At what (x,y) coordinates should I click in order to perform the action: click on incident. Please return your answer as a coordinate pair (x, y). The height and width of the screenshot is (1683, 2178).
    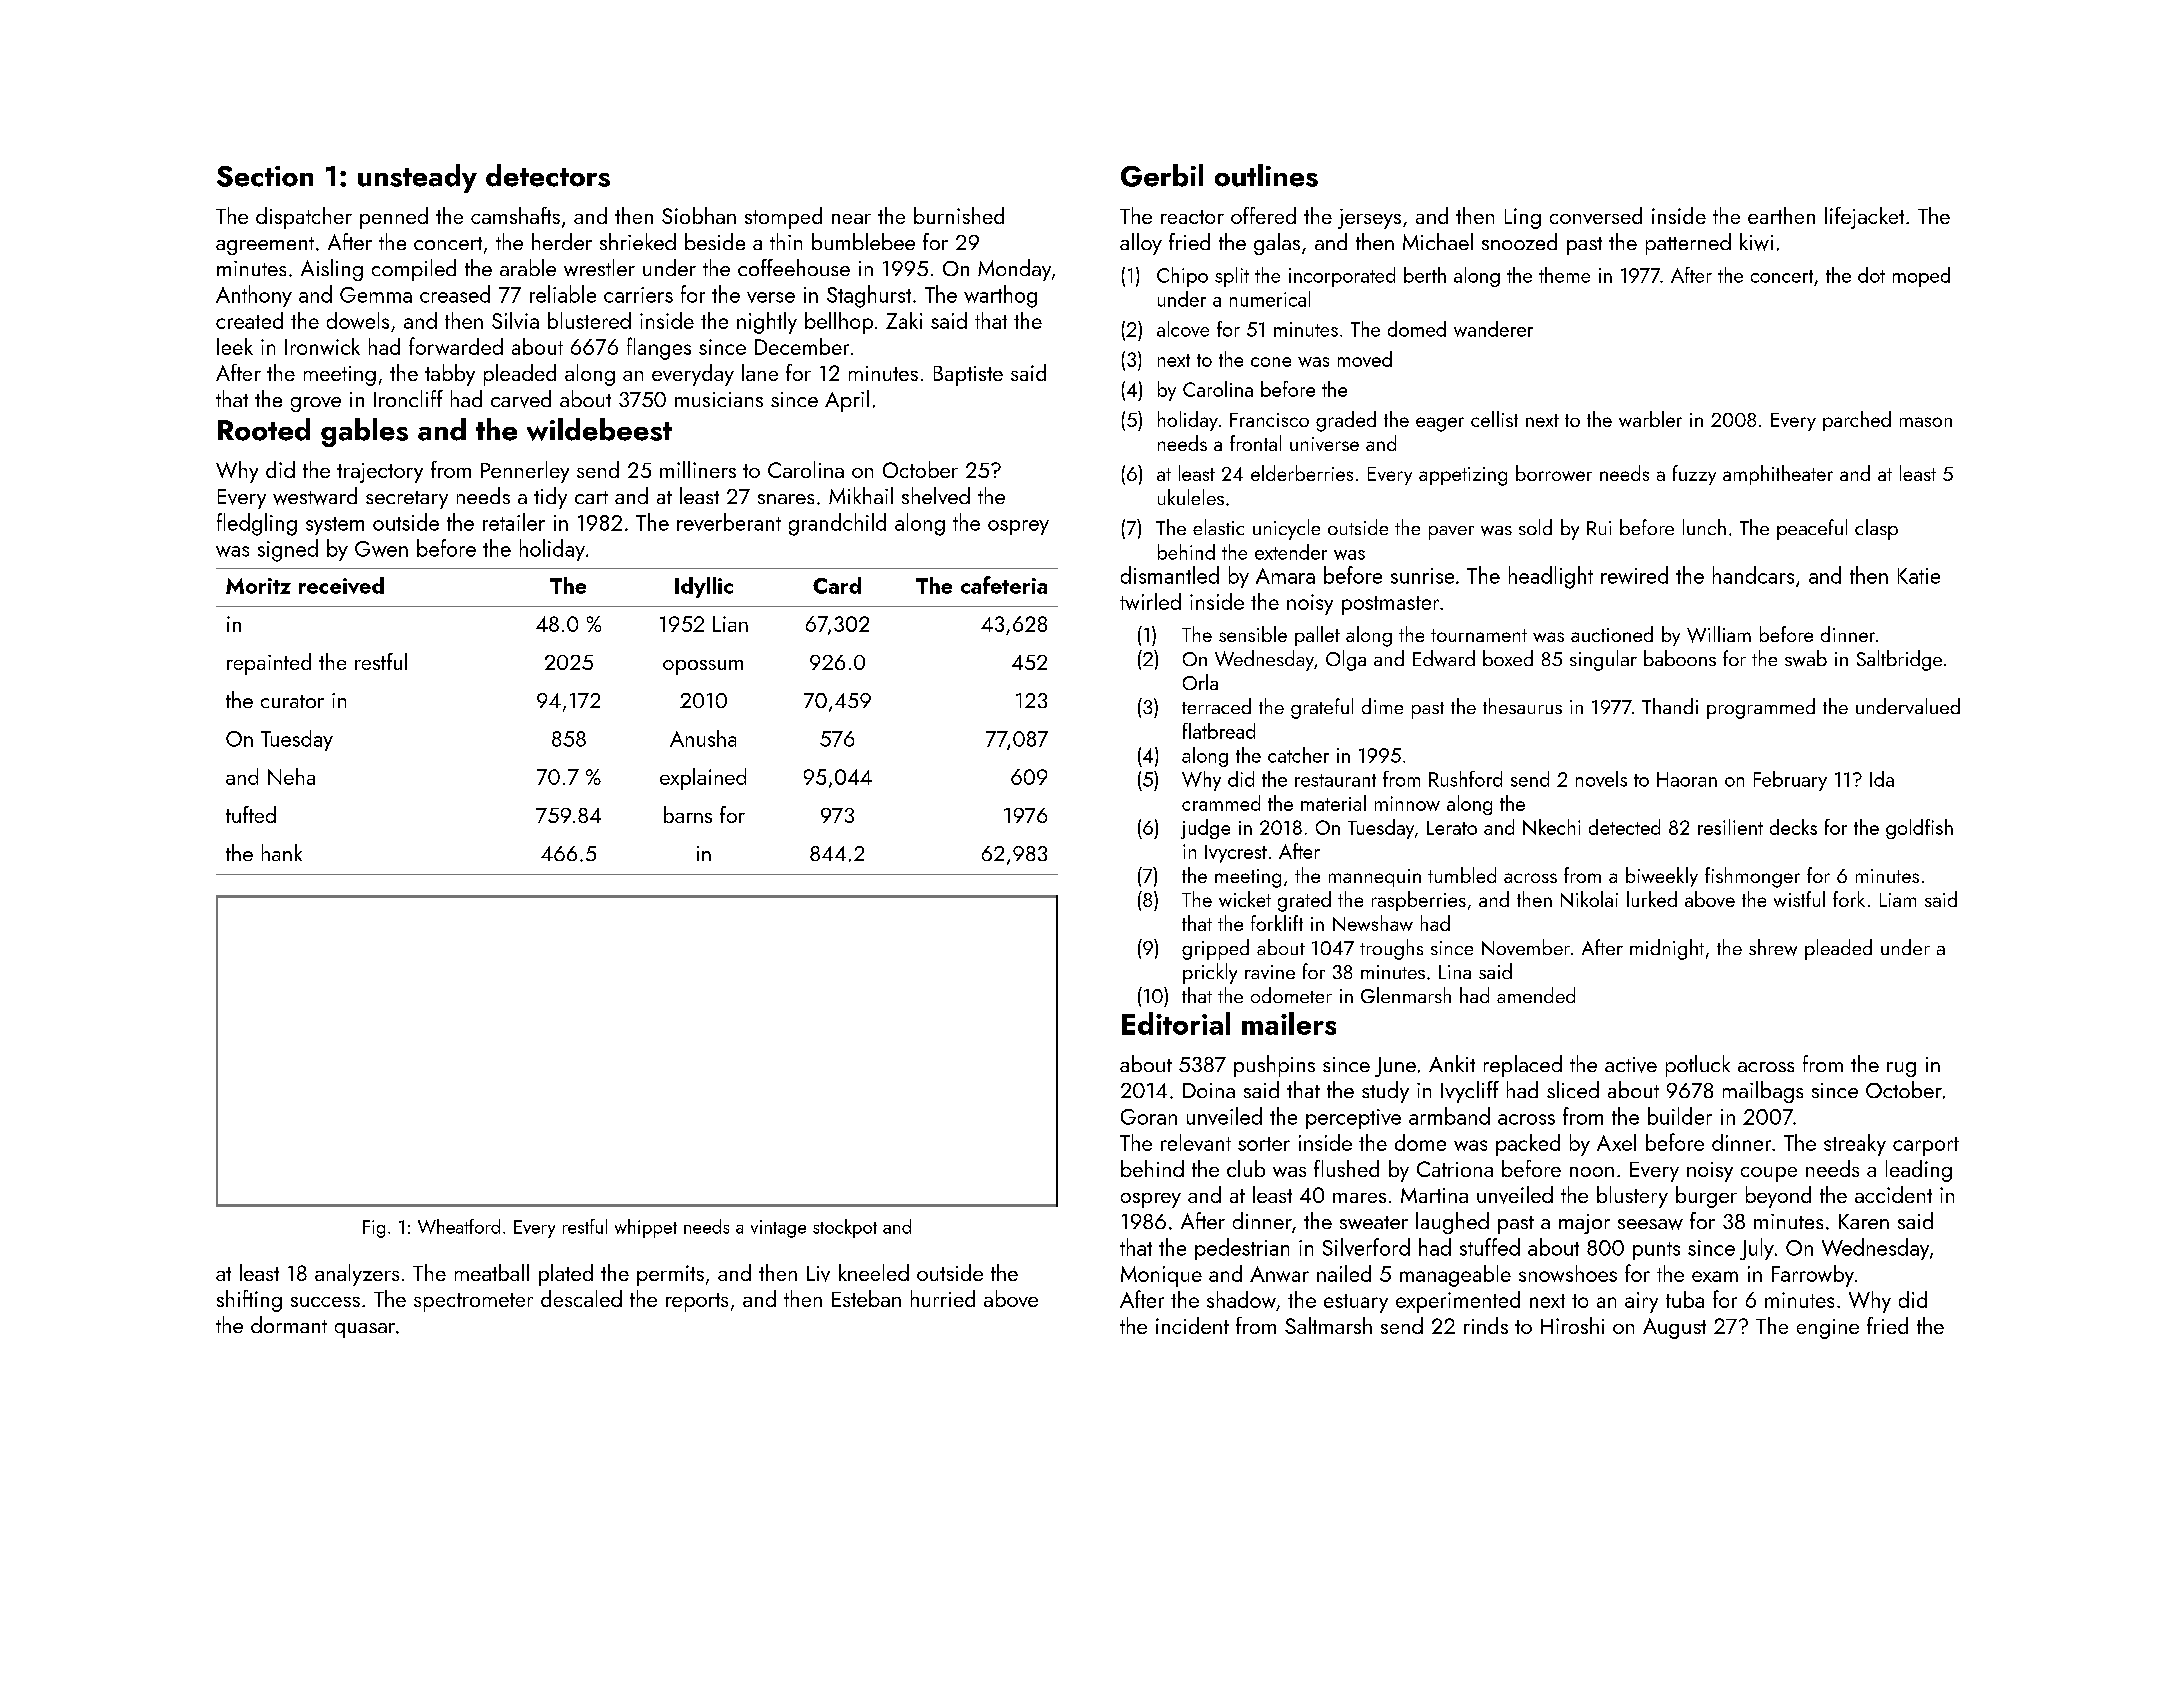
    Looking at the image, I should click on (1192, 1325).
